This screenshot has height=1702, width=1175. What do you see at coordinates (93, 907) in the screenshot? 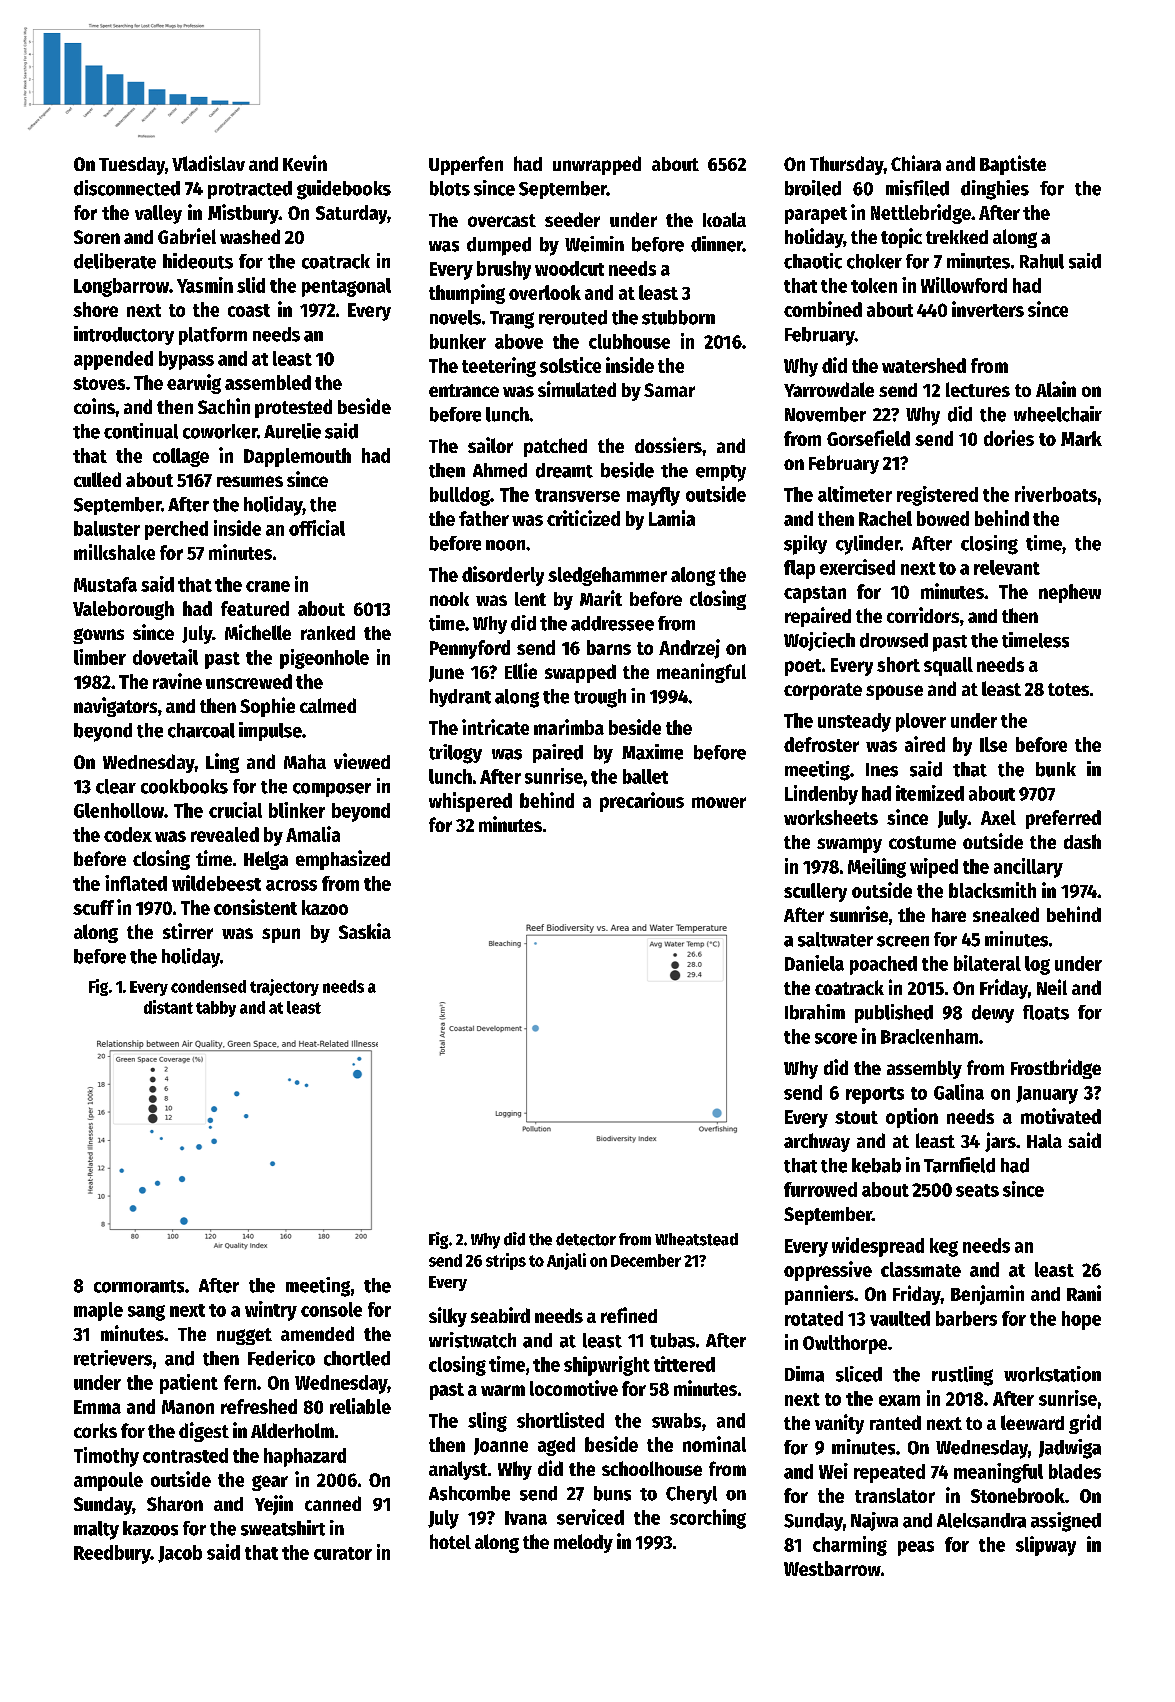
I see `scuff` at bounding box center [93, 907].
